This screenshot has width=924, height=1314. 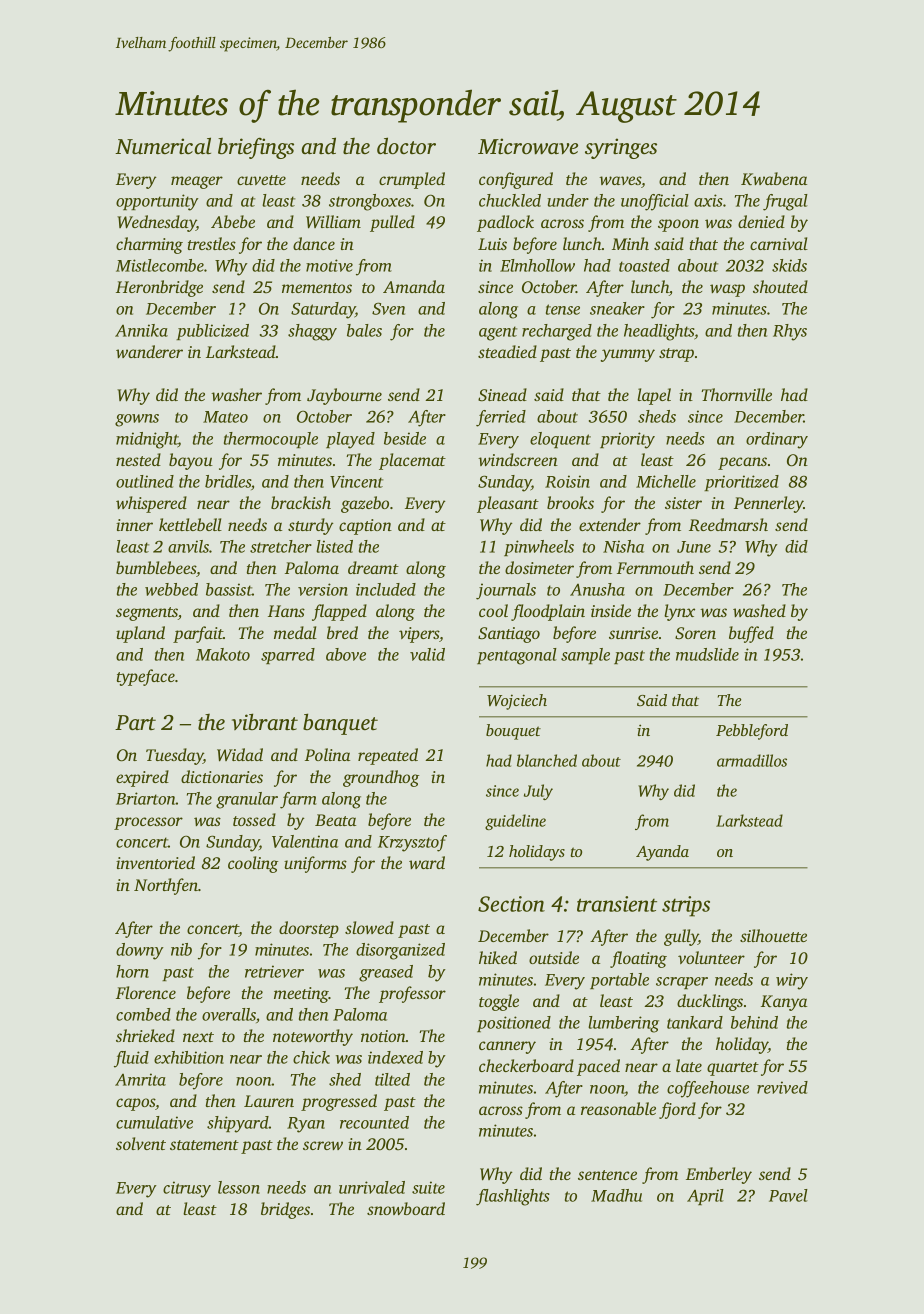 I want to click on lumbering, so click(x=623, y=1024).
